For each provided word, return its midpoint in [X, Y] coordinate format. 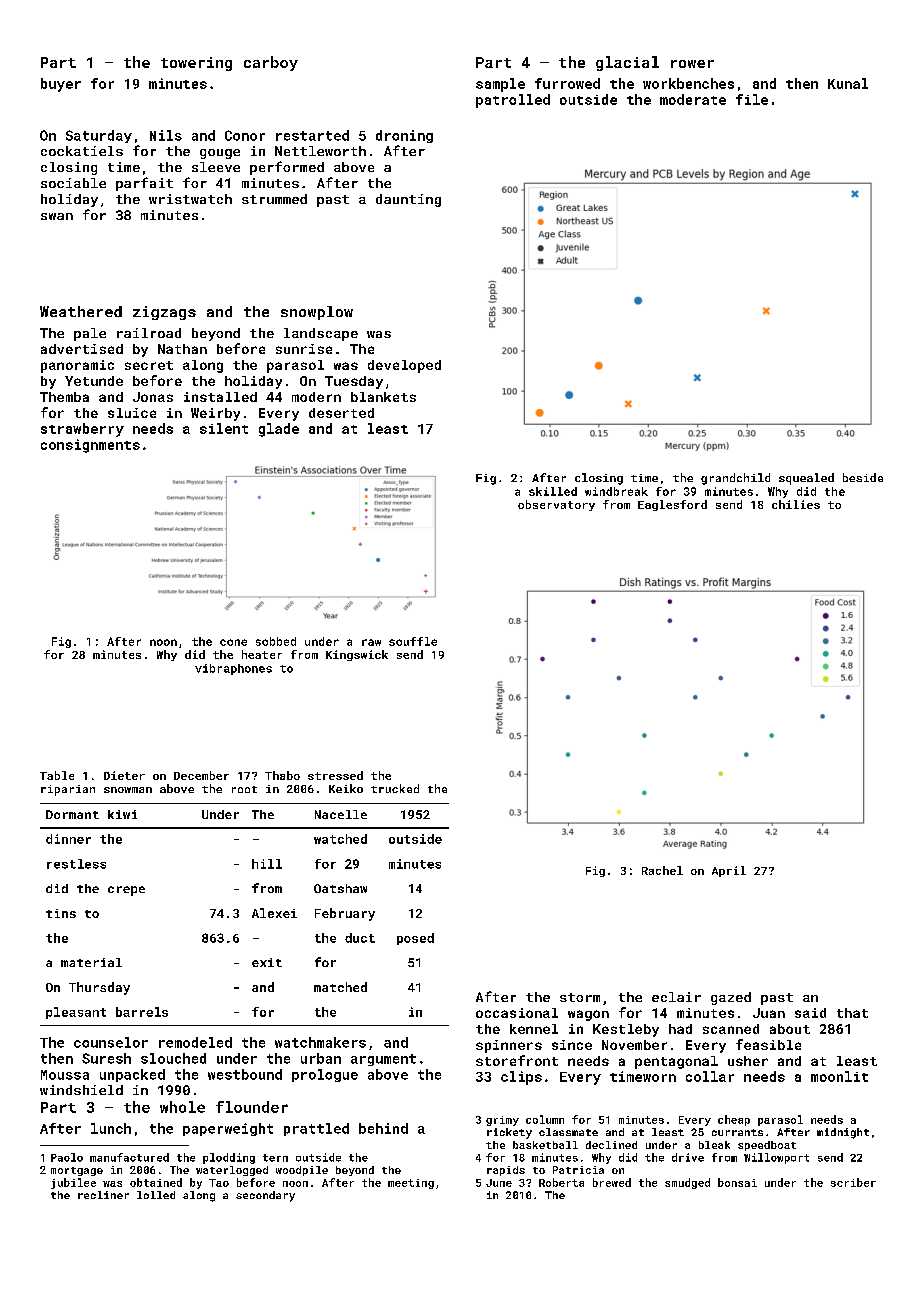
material [91, 962]
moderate [693, 99]
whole [182, 1107]
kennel [534, 1029]
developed [404, 366]
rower [692, 64]
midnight [843, 1133]
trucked [395, 788]
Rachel [662, 870]
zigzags [164, 313]
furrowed [567, 83]
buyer [61, 85]
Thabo [282, 775]
